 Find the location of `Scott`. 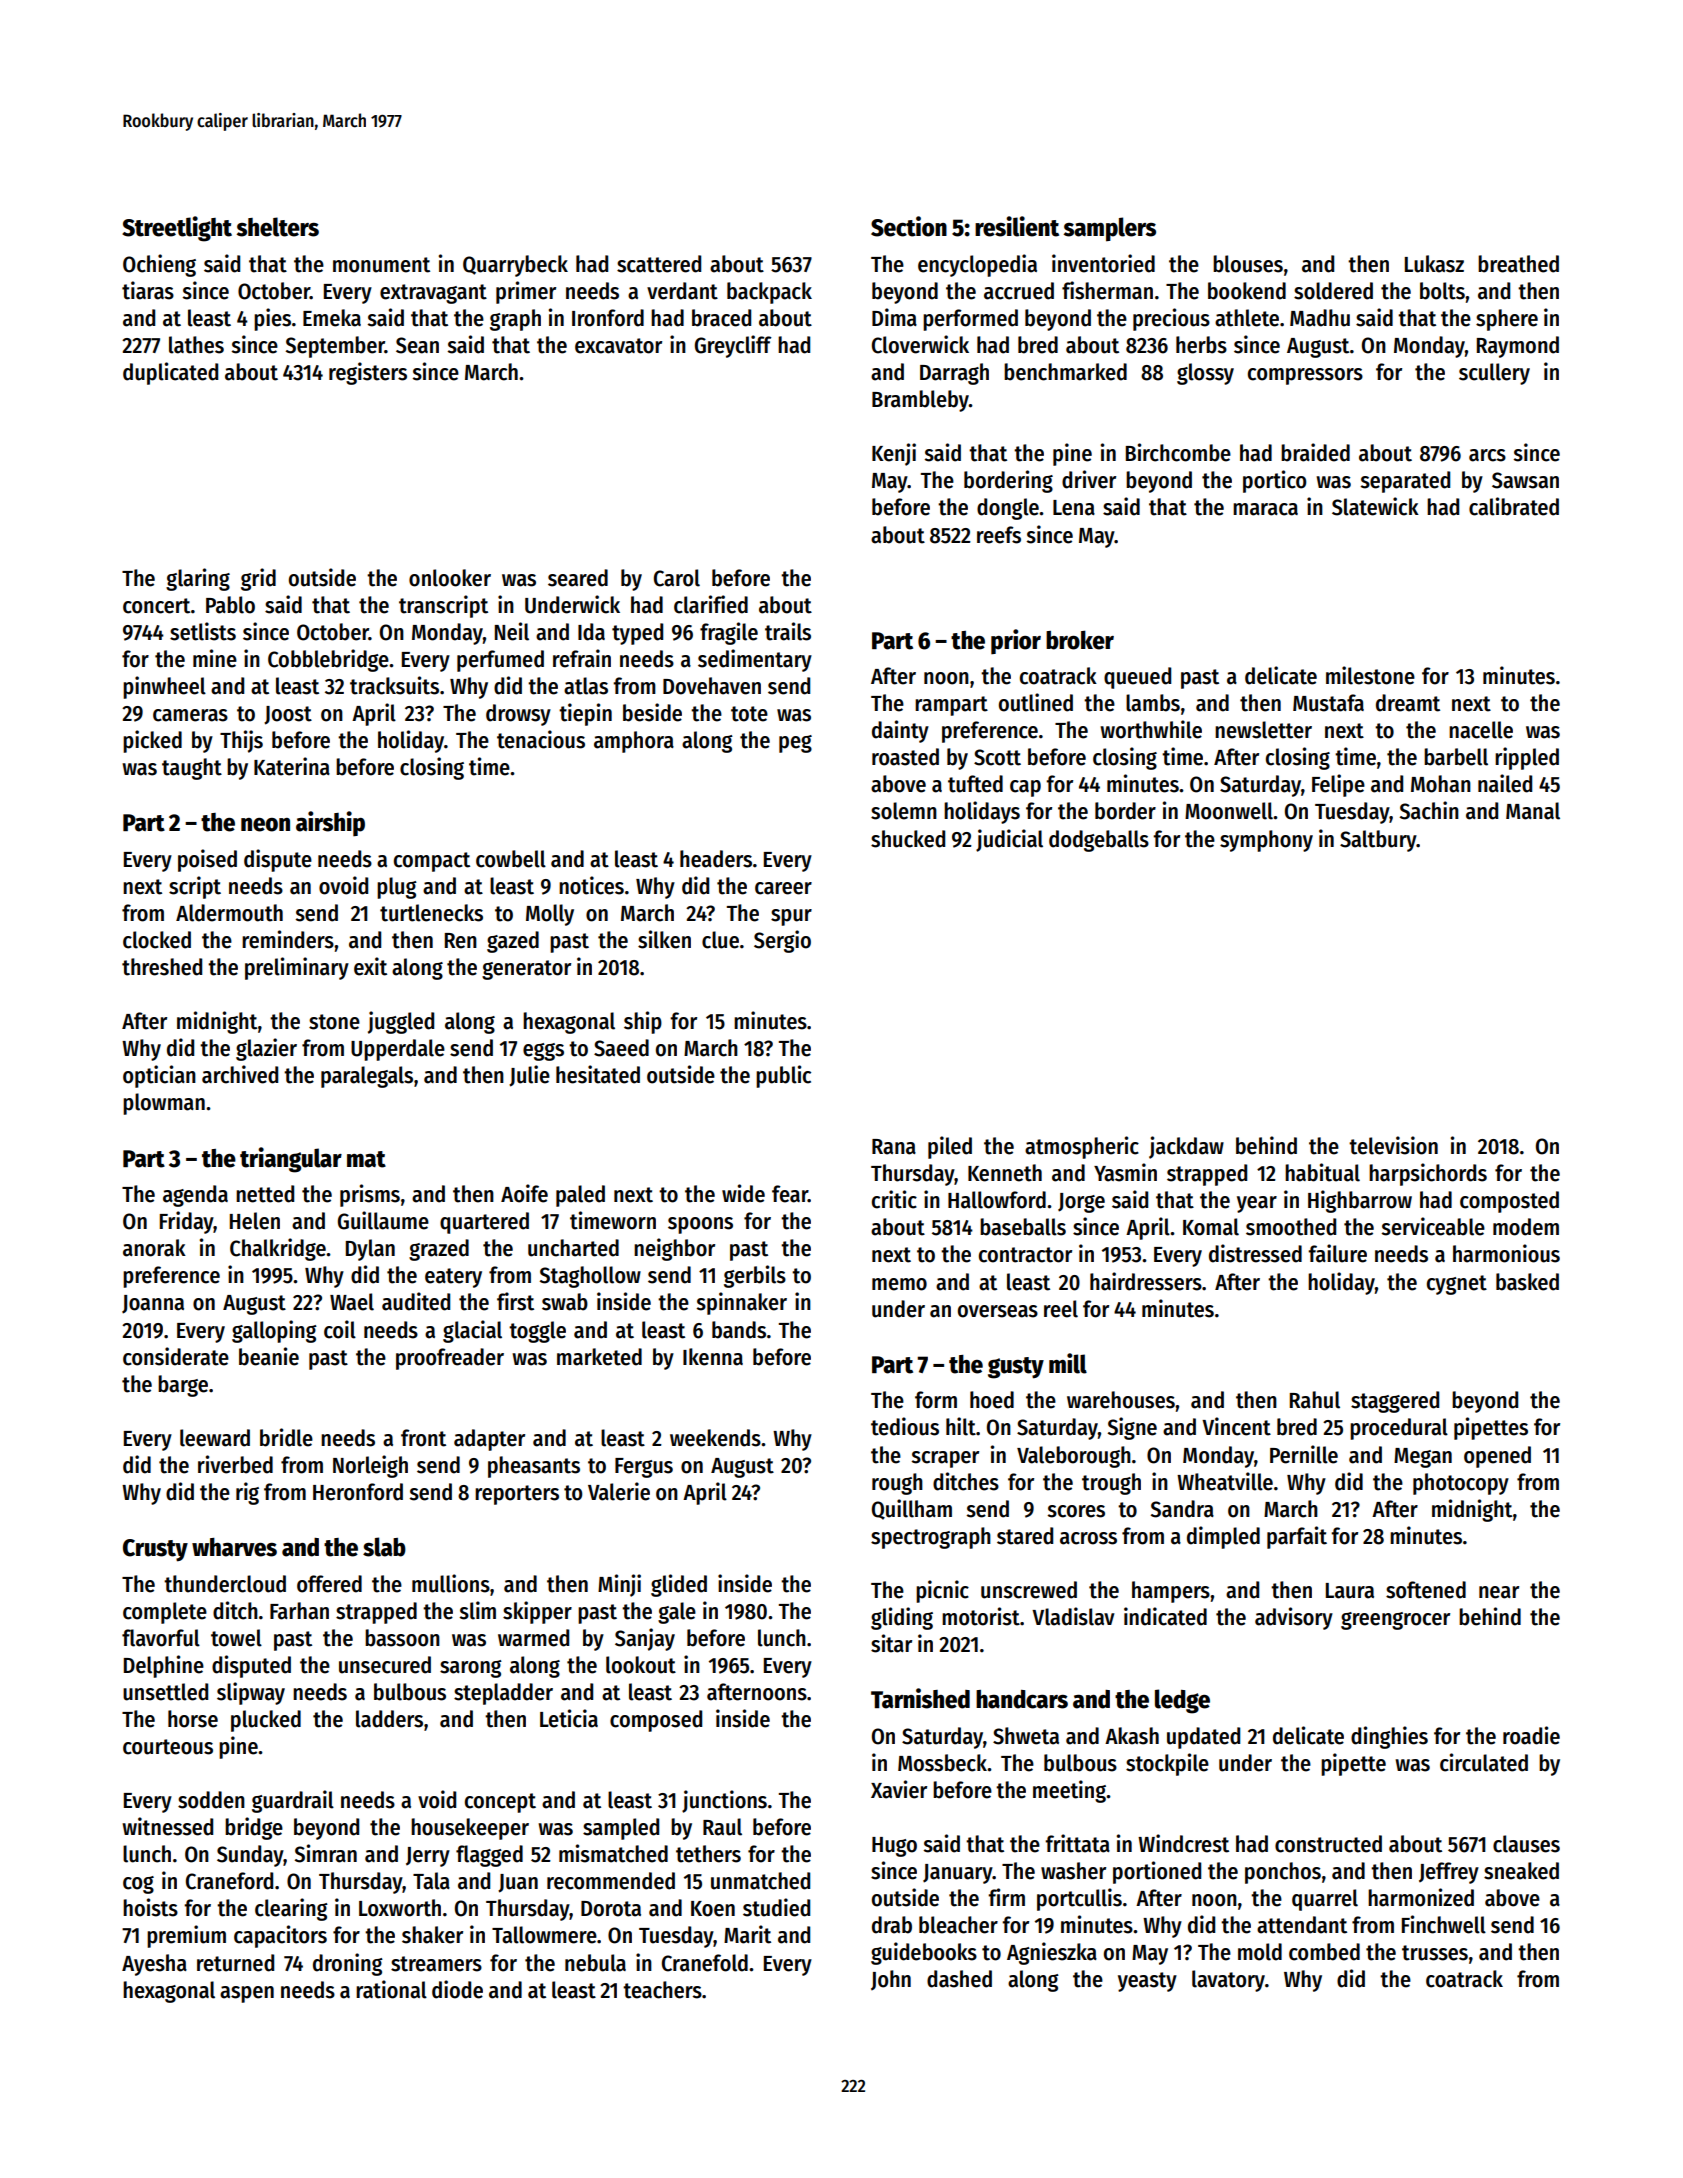

Scott is located at coordinates (997, 757).
